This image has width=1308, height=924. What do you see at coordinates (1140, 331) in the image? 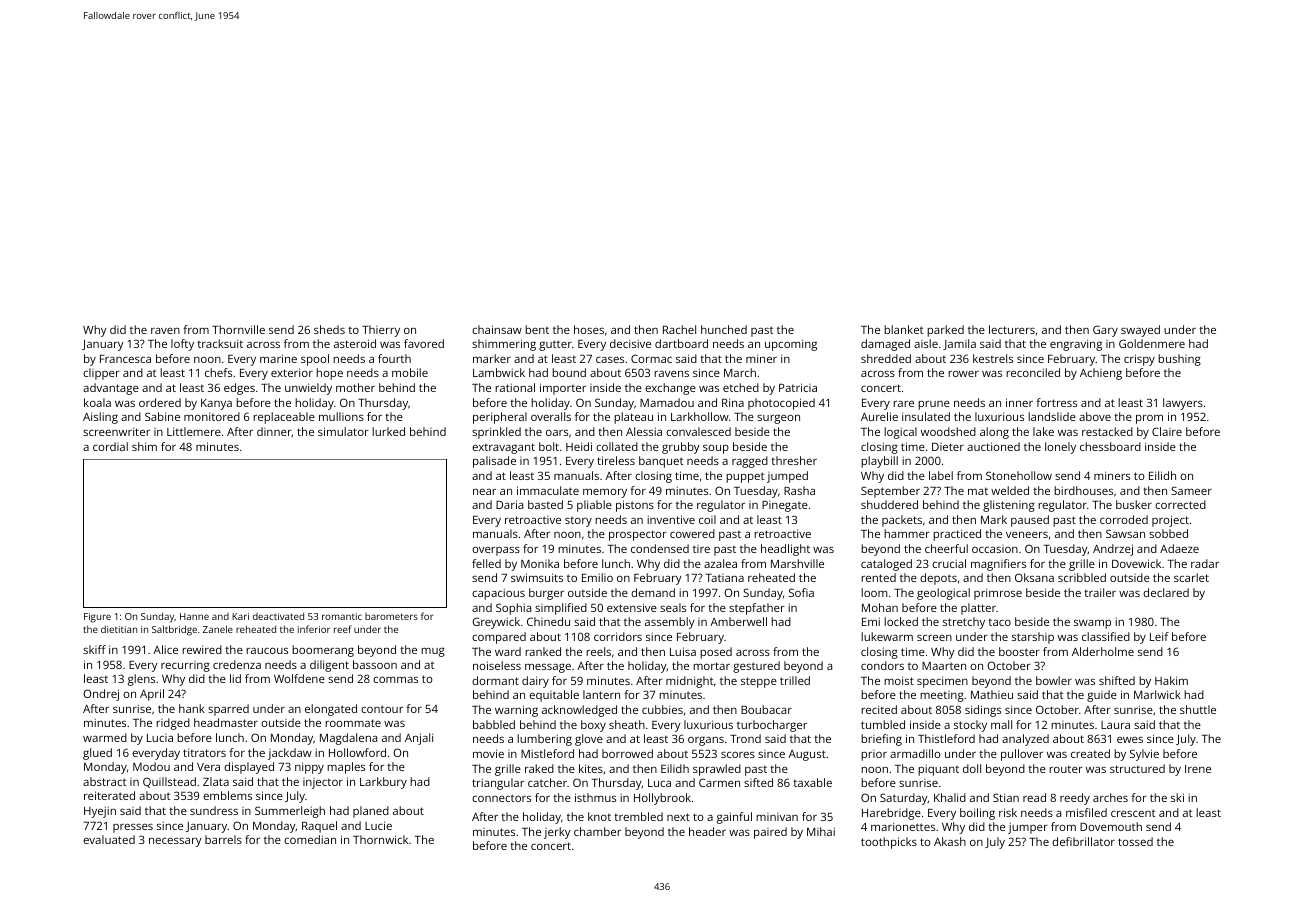
I see `swayed` at bounding box center [1140, 331].
